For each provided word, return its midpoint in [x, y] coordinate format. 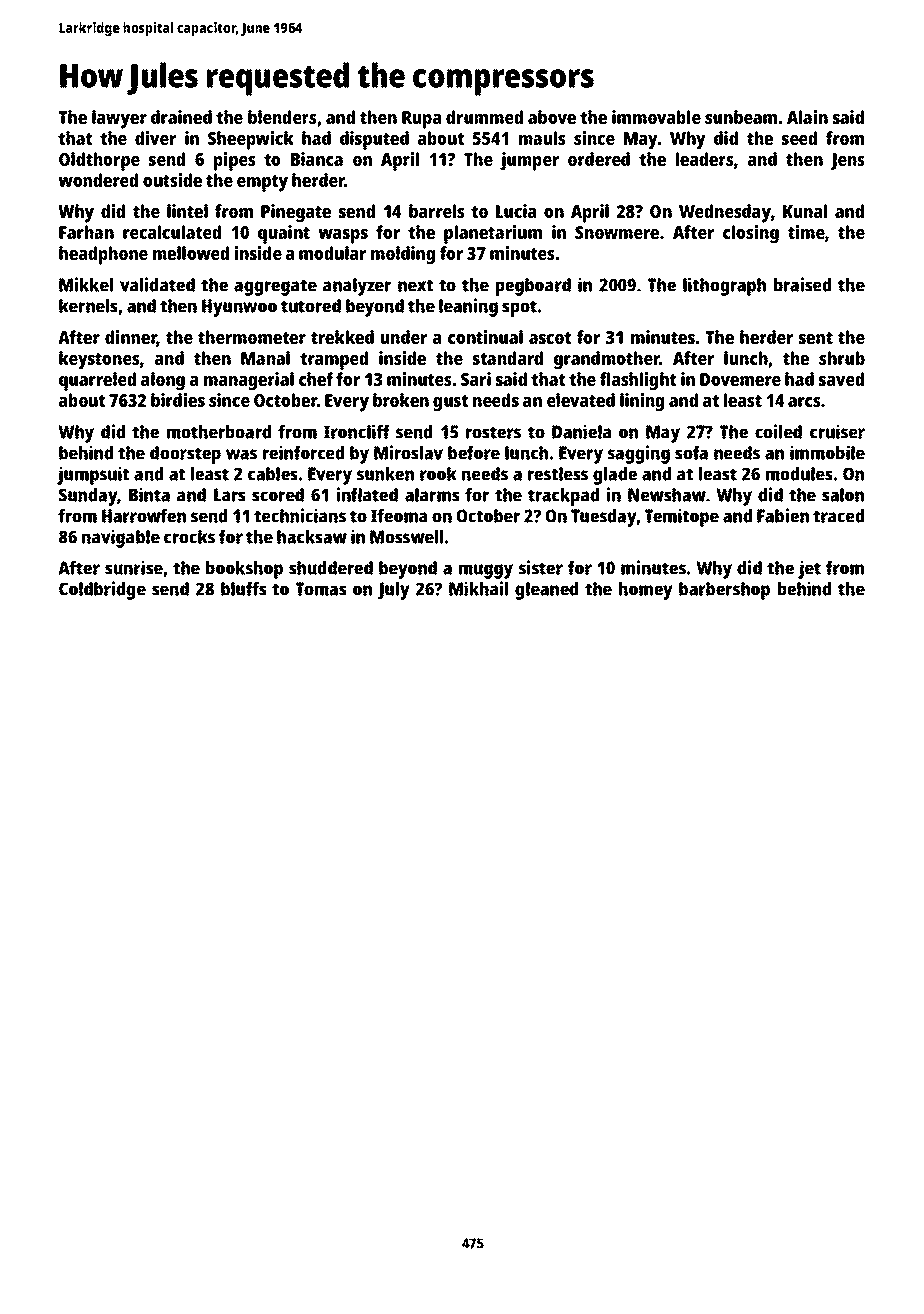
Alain [807, 117]
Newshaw [667, 495]
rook [438, 474]
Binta [149, 494]
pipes [235, 161]
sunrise [134, 567]
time [806, 232]
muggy [486, 571]
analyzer [357, 287]
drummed [484, 117]
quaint [284, 234]
